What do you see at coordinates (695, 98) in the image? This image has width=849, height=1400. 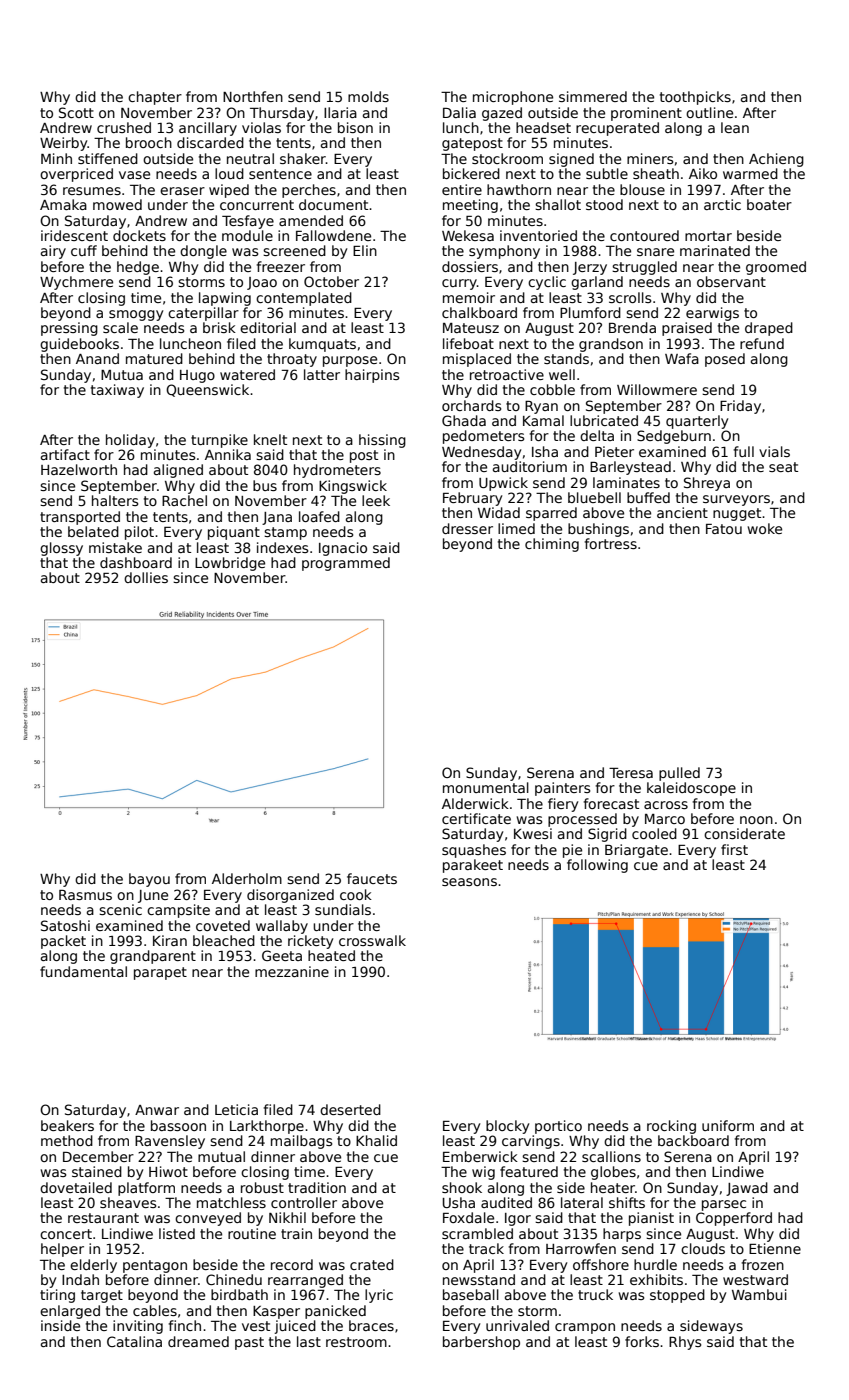 I see `toothpicks` at bounding box center [695, 98].
